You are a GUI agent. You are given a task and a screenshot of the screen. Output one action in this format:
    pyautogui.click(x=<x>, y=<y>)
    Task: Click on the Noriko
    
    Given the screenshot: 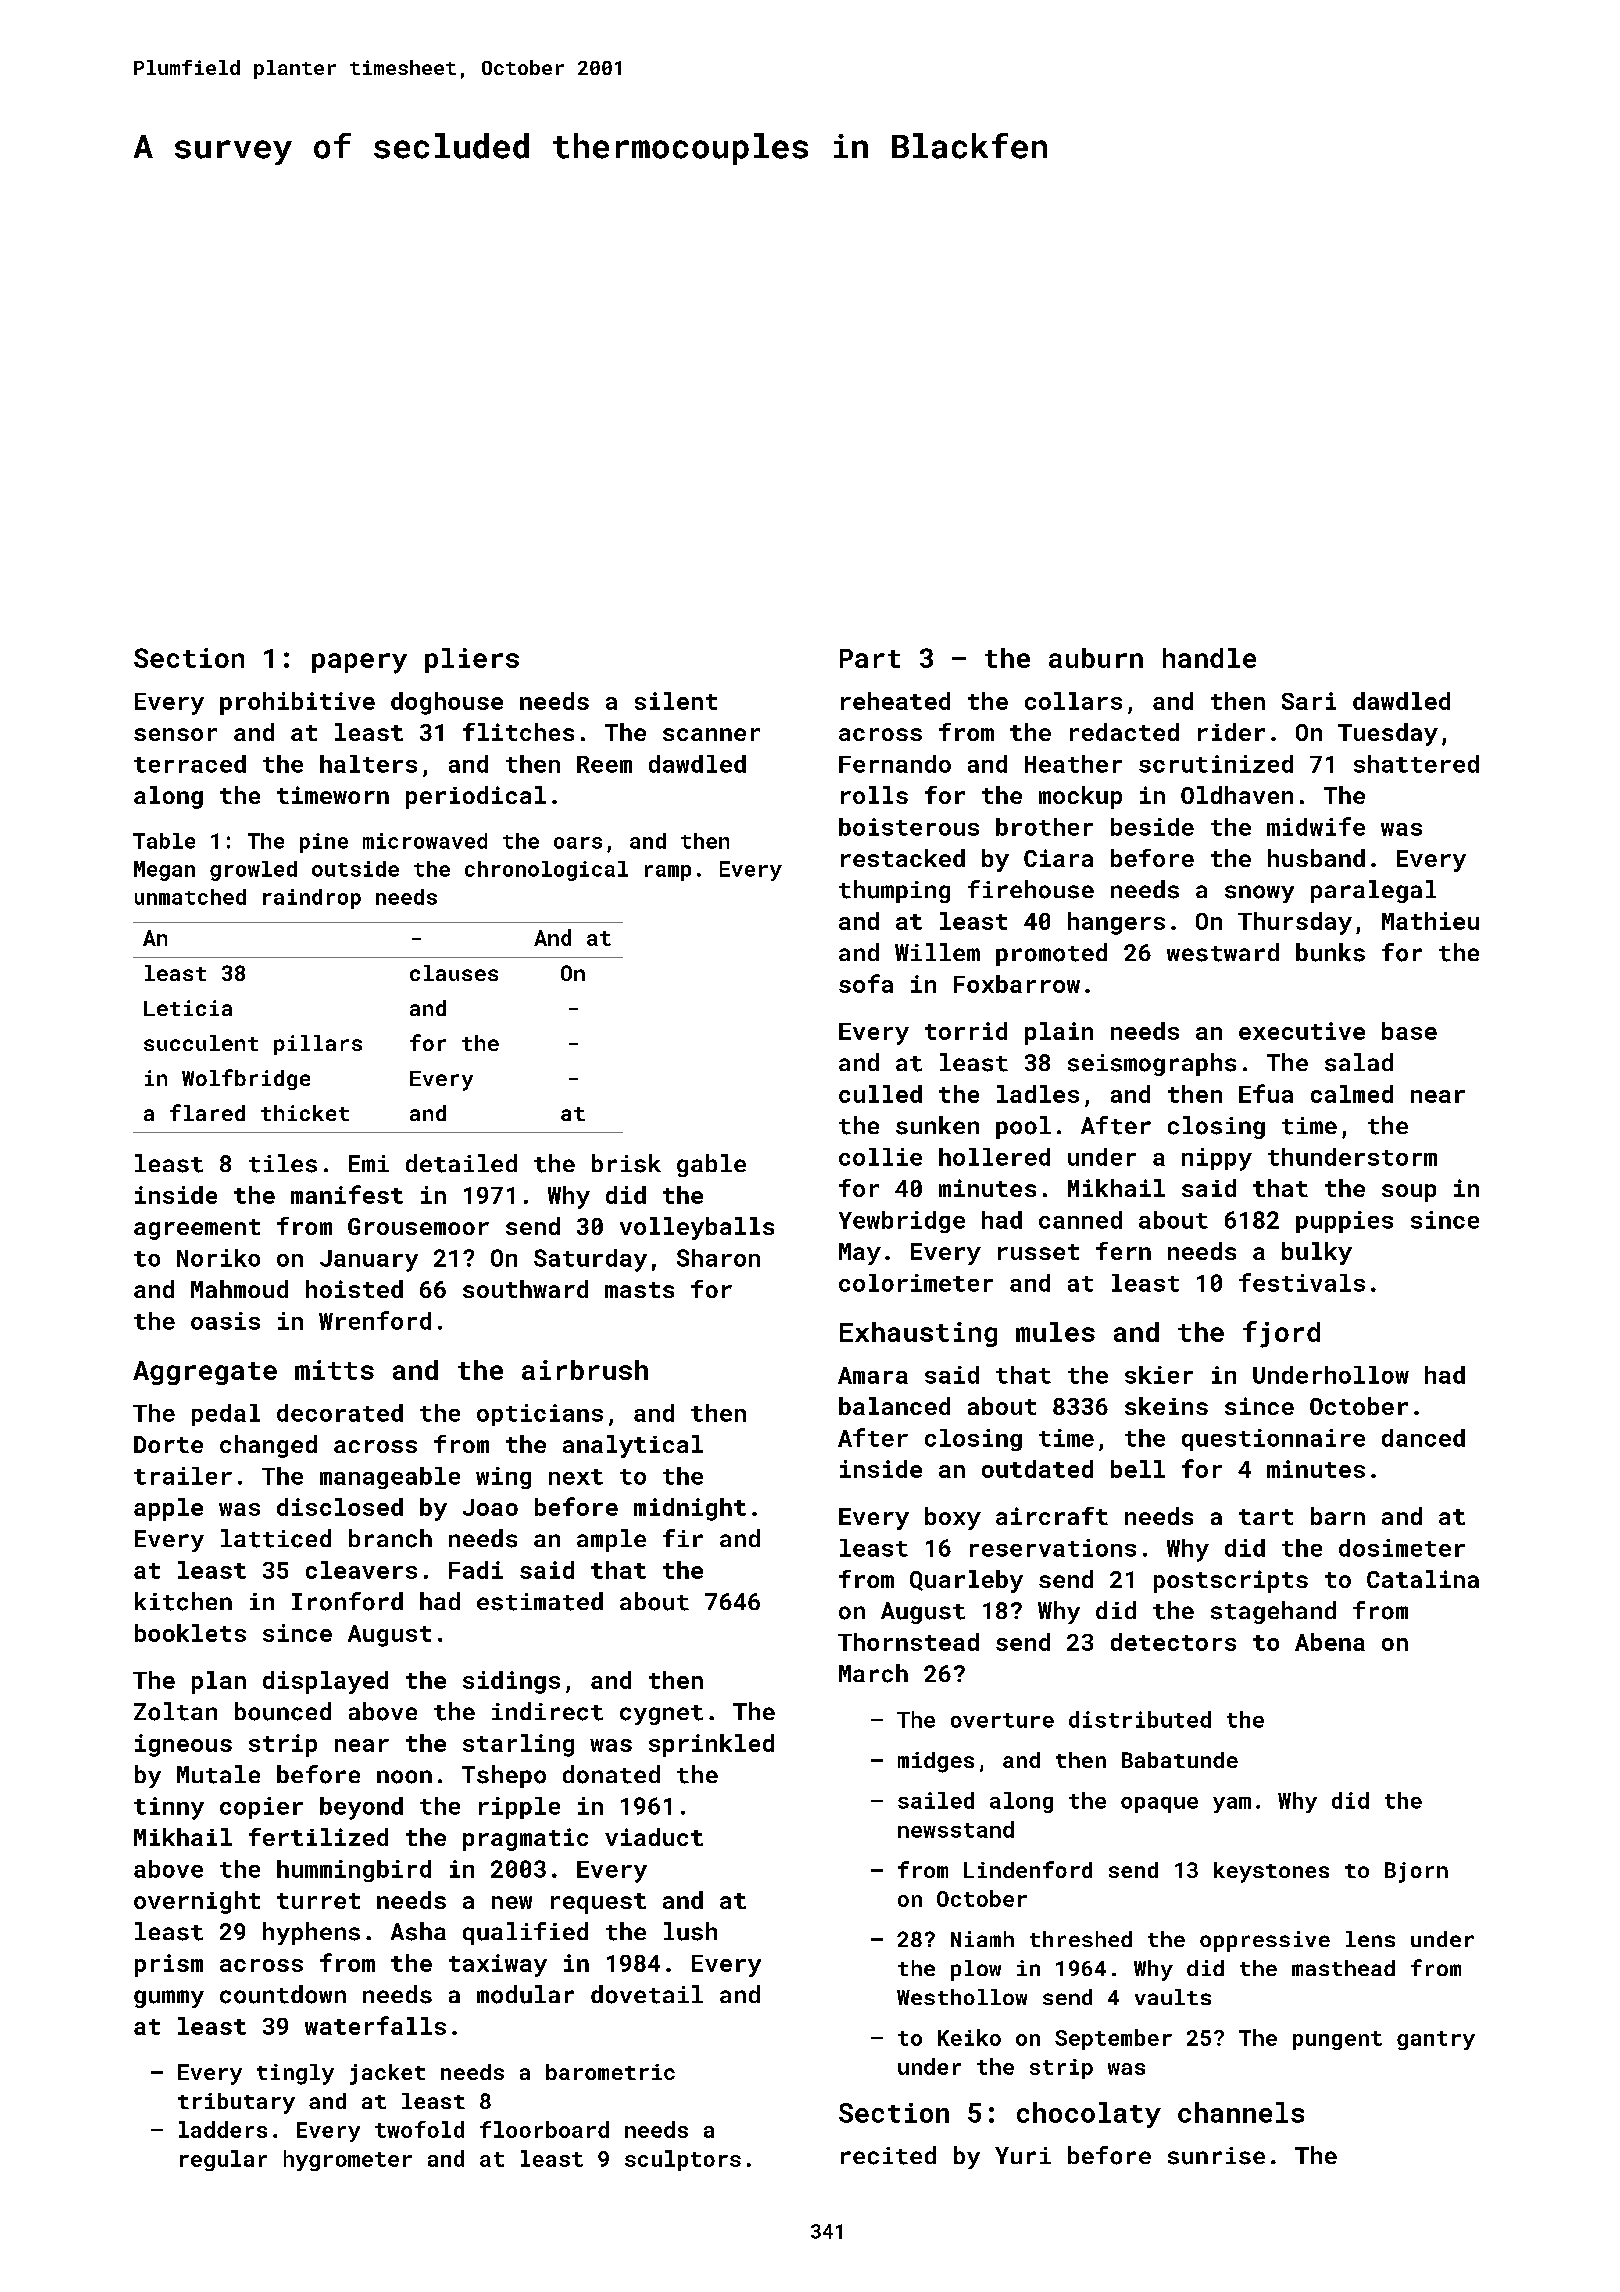 What is the action you would take?
    pyautogui.click(x=218, y=1258)
